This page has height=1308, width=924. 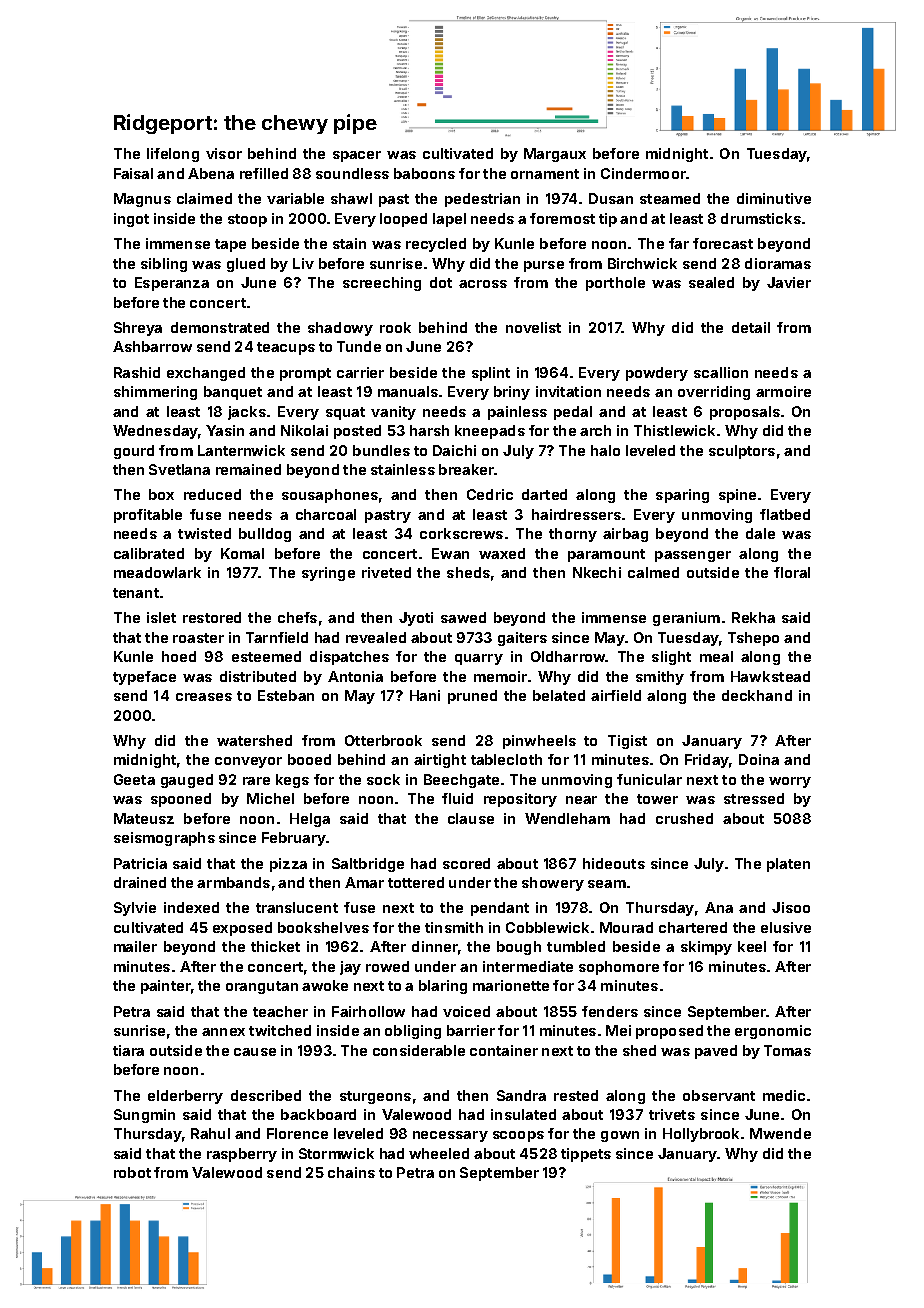 I want to click on passenger, so click(x=693, y=556).
